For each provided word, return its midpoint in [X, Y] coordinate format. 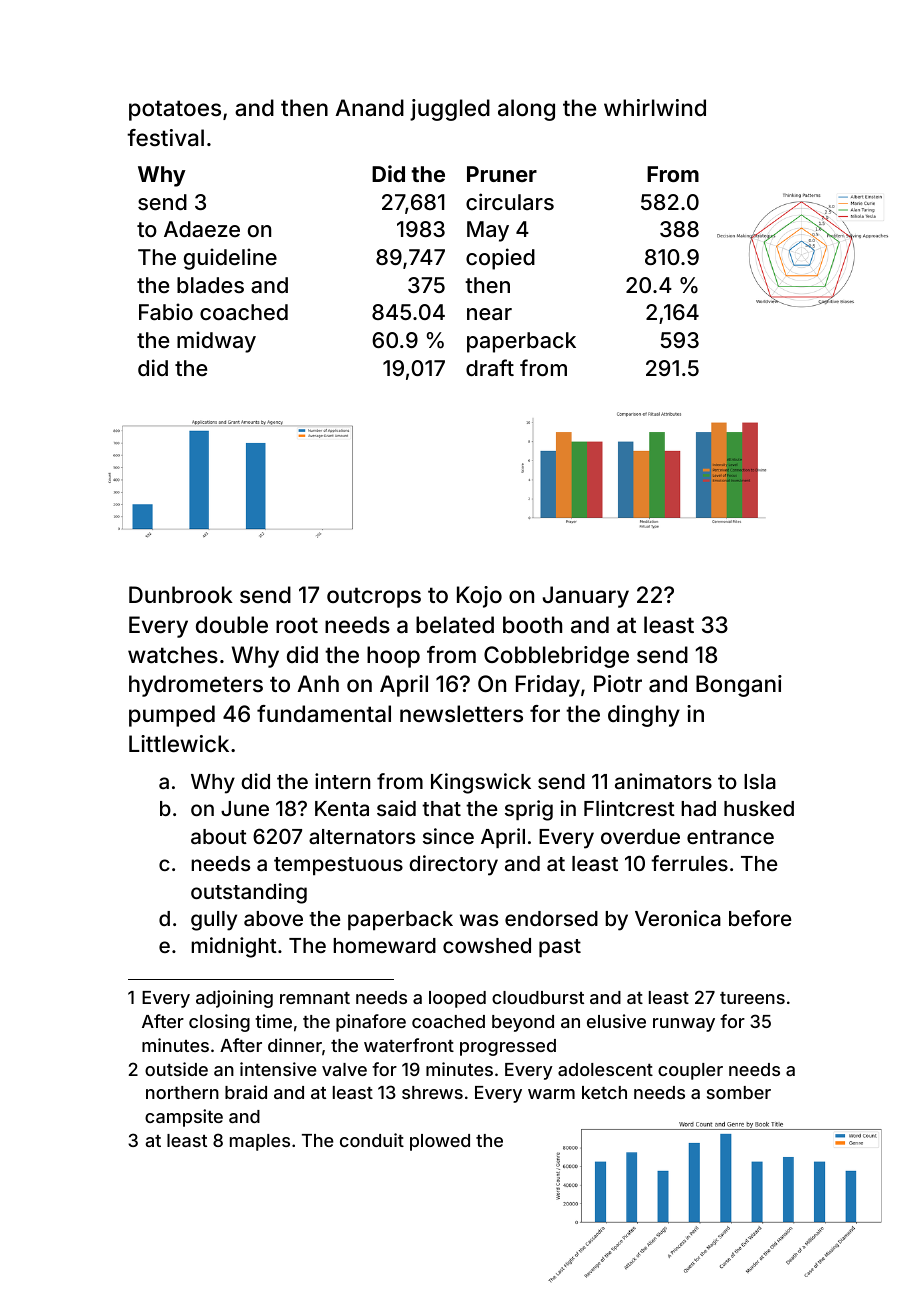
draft [490, 367]
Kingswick [481, 783]
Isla [760, 781]
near [489, 314]
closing [219, 1023]
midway [216, 342]
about [219, 836]
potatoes [175, 110]
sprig [529, 810]
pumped [172, 716]
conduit [372, 1140]
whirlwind [655, 107]
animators [663, 781]
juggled [450, 110]
